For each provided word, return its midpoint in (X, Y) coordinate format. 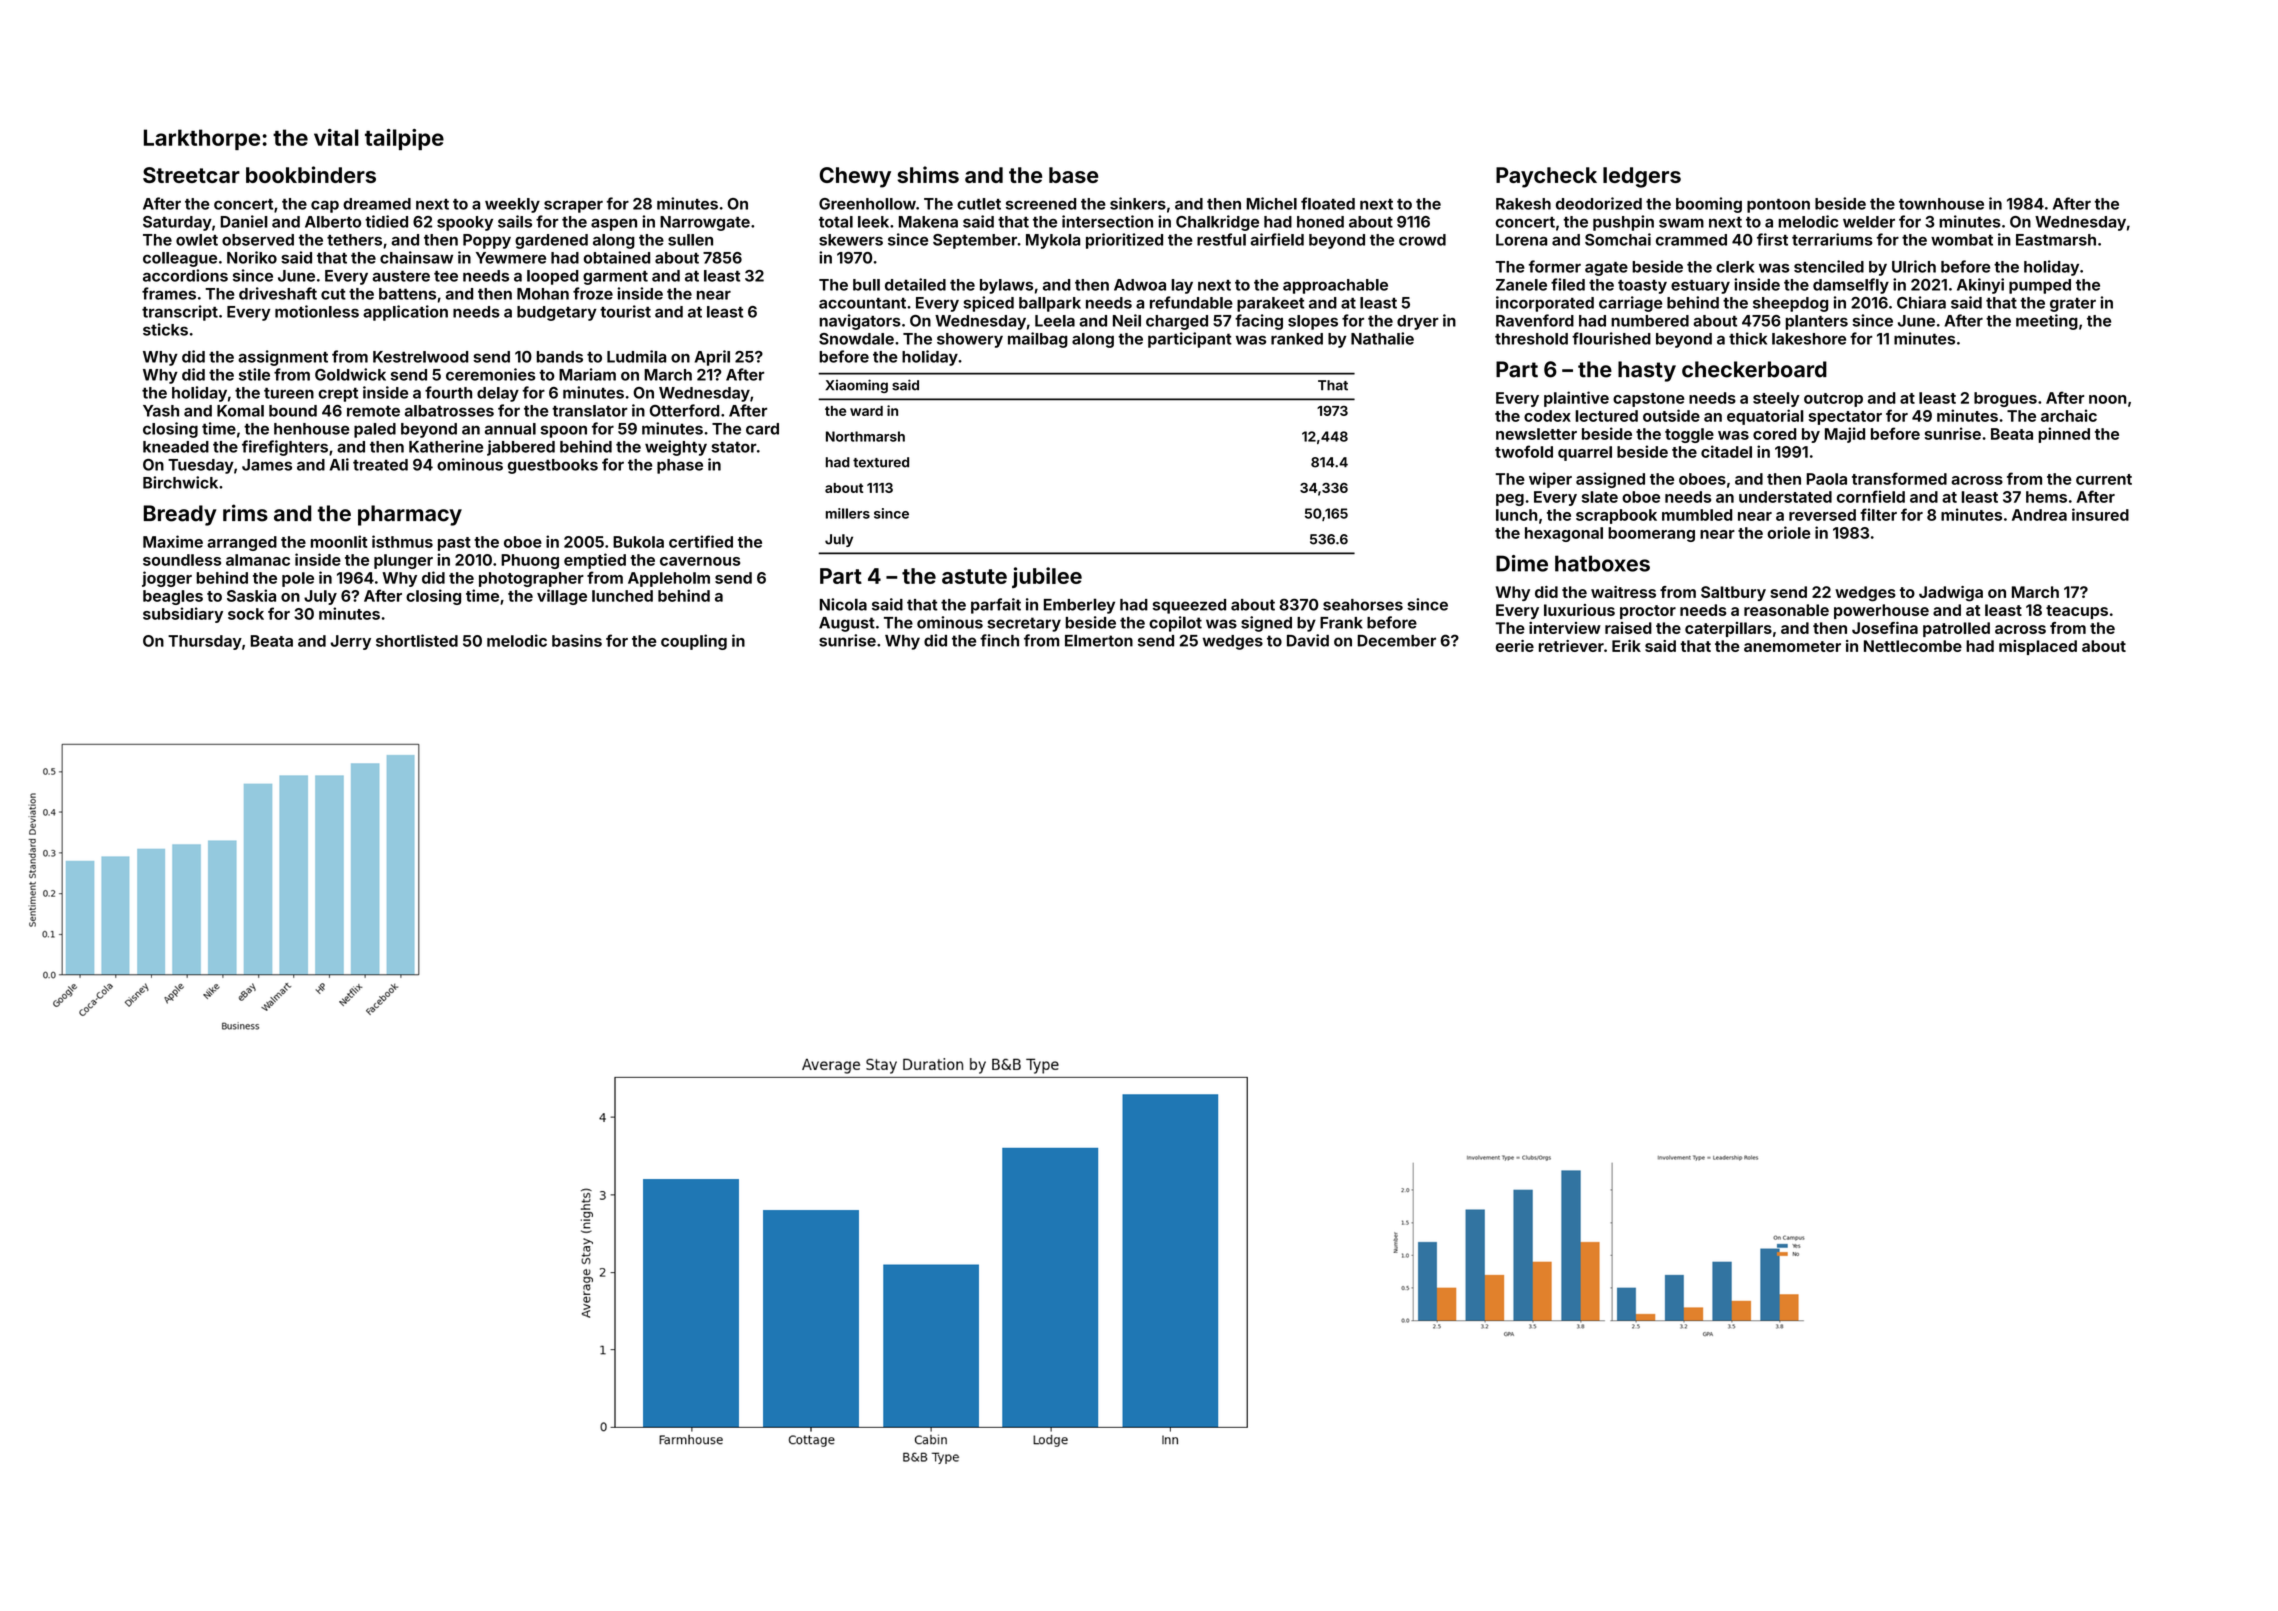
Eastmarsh (2056, 240)
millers (848, 513)
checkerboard (1754, 369)
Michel (1272, 203)
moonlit (339, 541)
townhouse (1941, 204)
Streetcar (191, 175)
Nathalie (1382, 338)
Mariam (587, 374)
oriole (1788, 532)
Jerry (350, 642)
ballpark (1050, 304)
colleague (180, 259)
